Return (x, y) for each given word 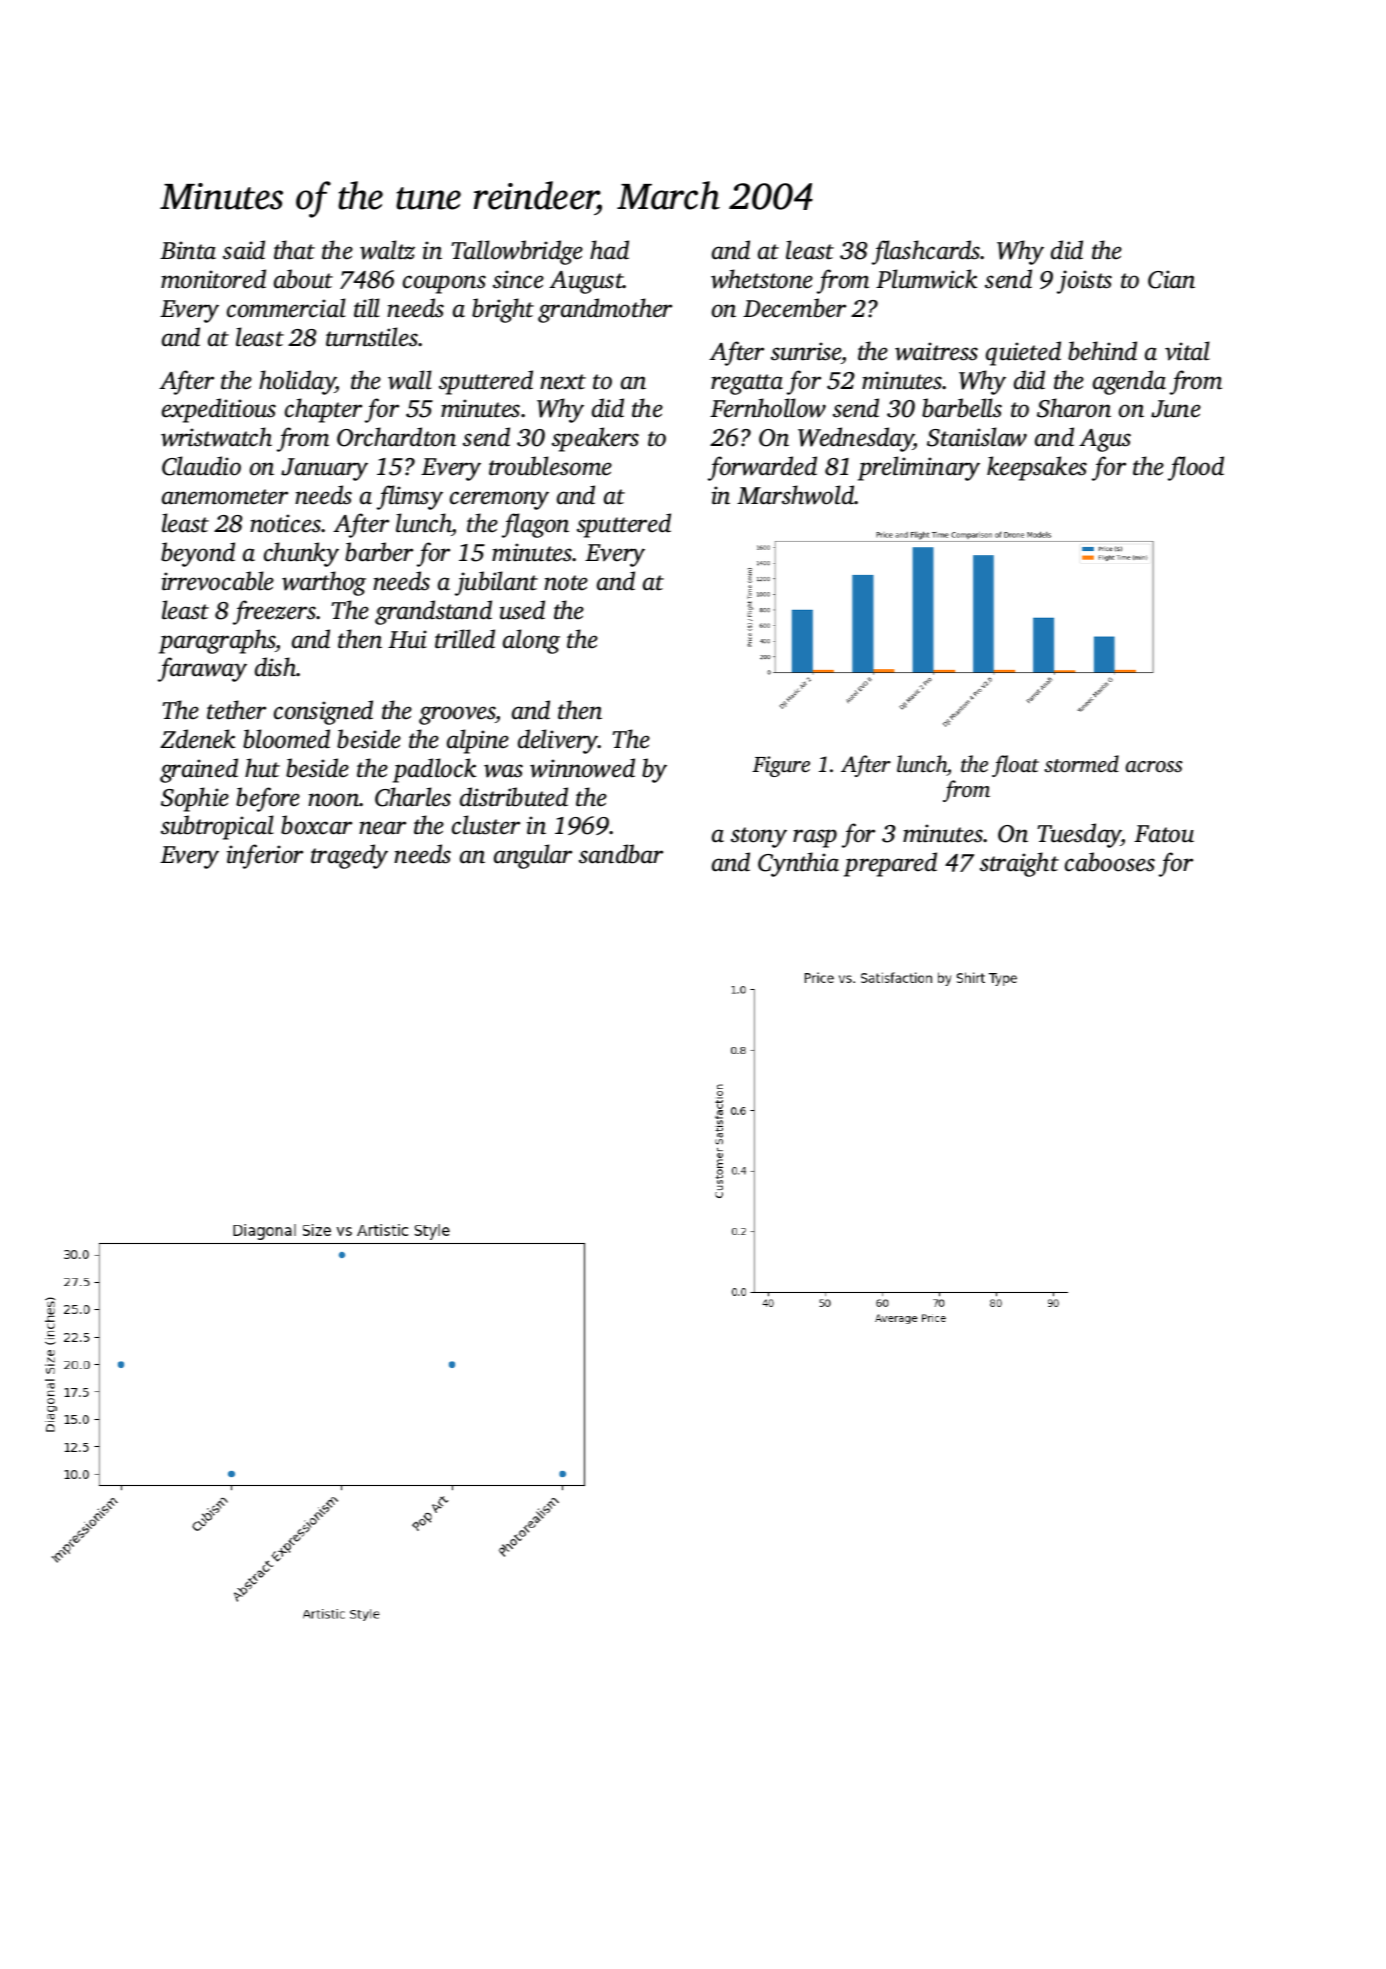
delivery (558, 741)
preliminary (919, 468)
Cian (1171, 279)
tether (236, 710)
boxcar (316, 825)
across (1154, 767)
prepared (890, 864)
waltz (387, 250)
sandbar (621, 854)
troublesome (550, 466)
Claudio (201, 466)
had (609, 250)
